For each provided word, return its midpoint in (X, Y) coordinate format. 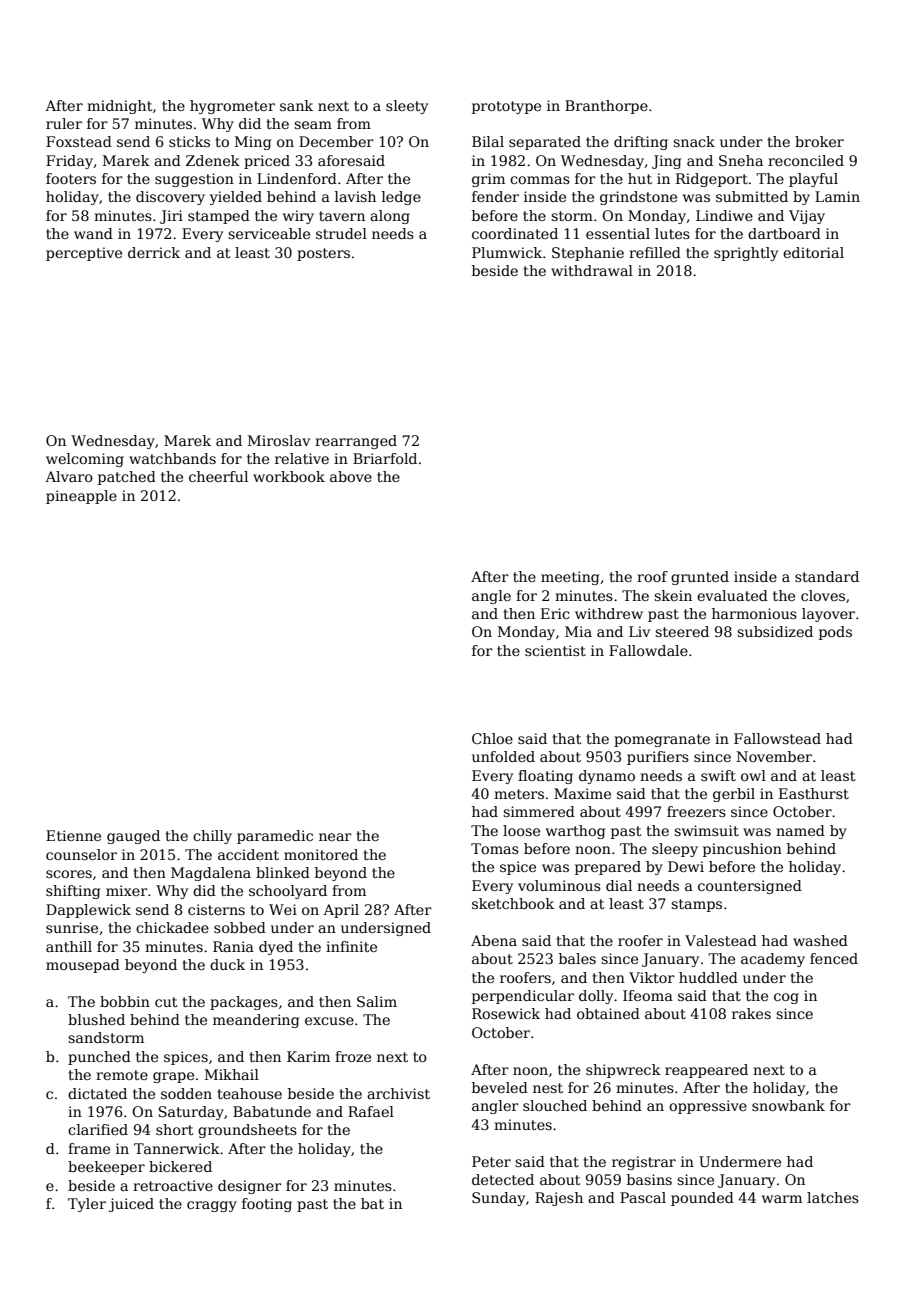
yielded (236, 198)
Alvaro (69, 476)
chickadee (172, 927)
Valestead (721, 940)
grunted (700, 578)
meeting (570, 578)
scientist (555, 650)
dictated (97, 1093)
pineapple (81, 497)
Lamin (837, 196)
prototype (506, 107)
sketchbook (513, 903)
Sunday (498, 1199)
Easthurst (814, 793)
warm (782, 1199)
